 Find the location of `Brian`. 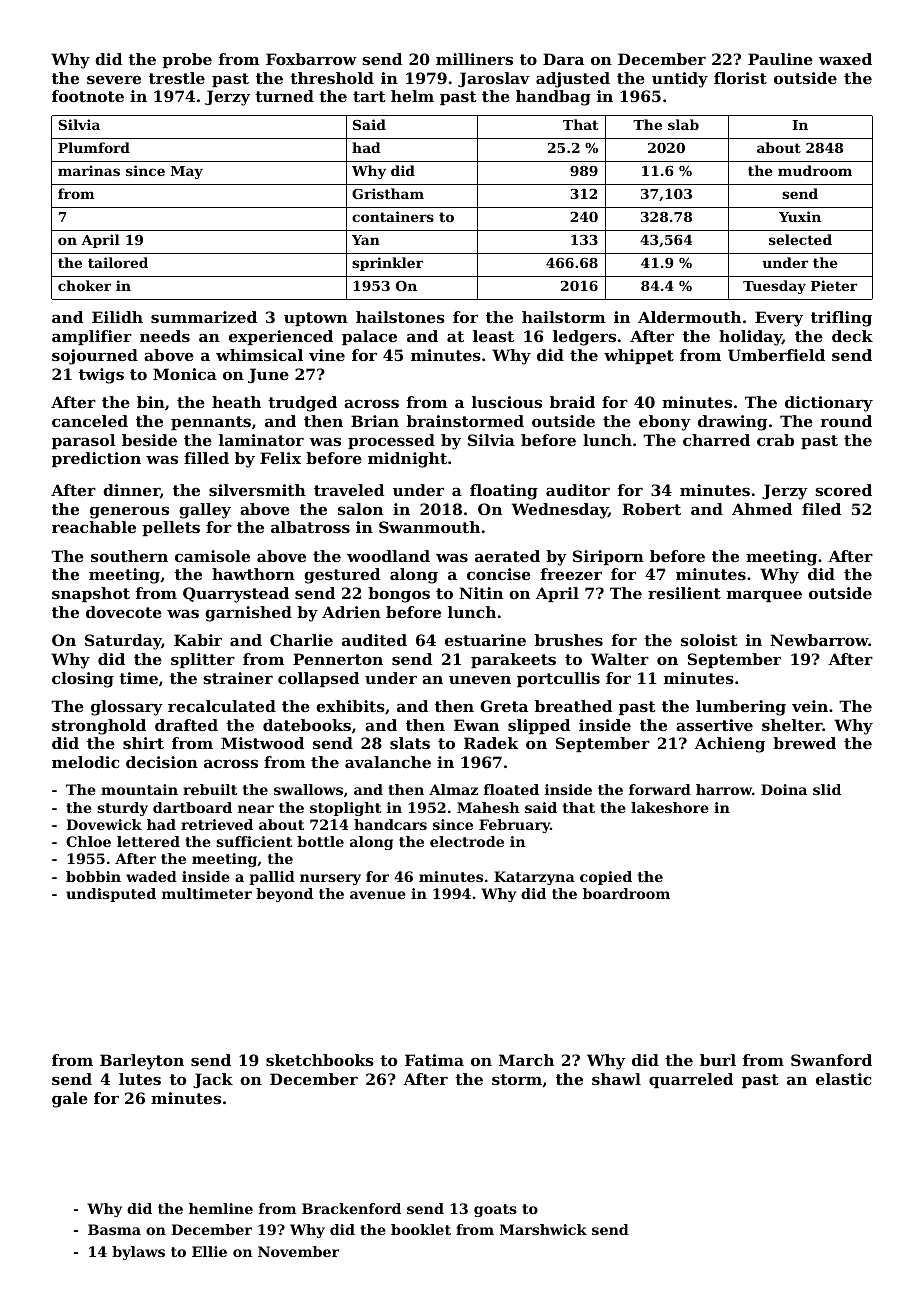

Brian is located at coordinates (375, 421).
